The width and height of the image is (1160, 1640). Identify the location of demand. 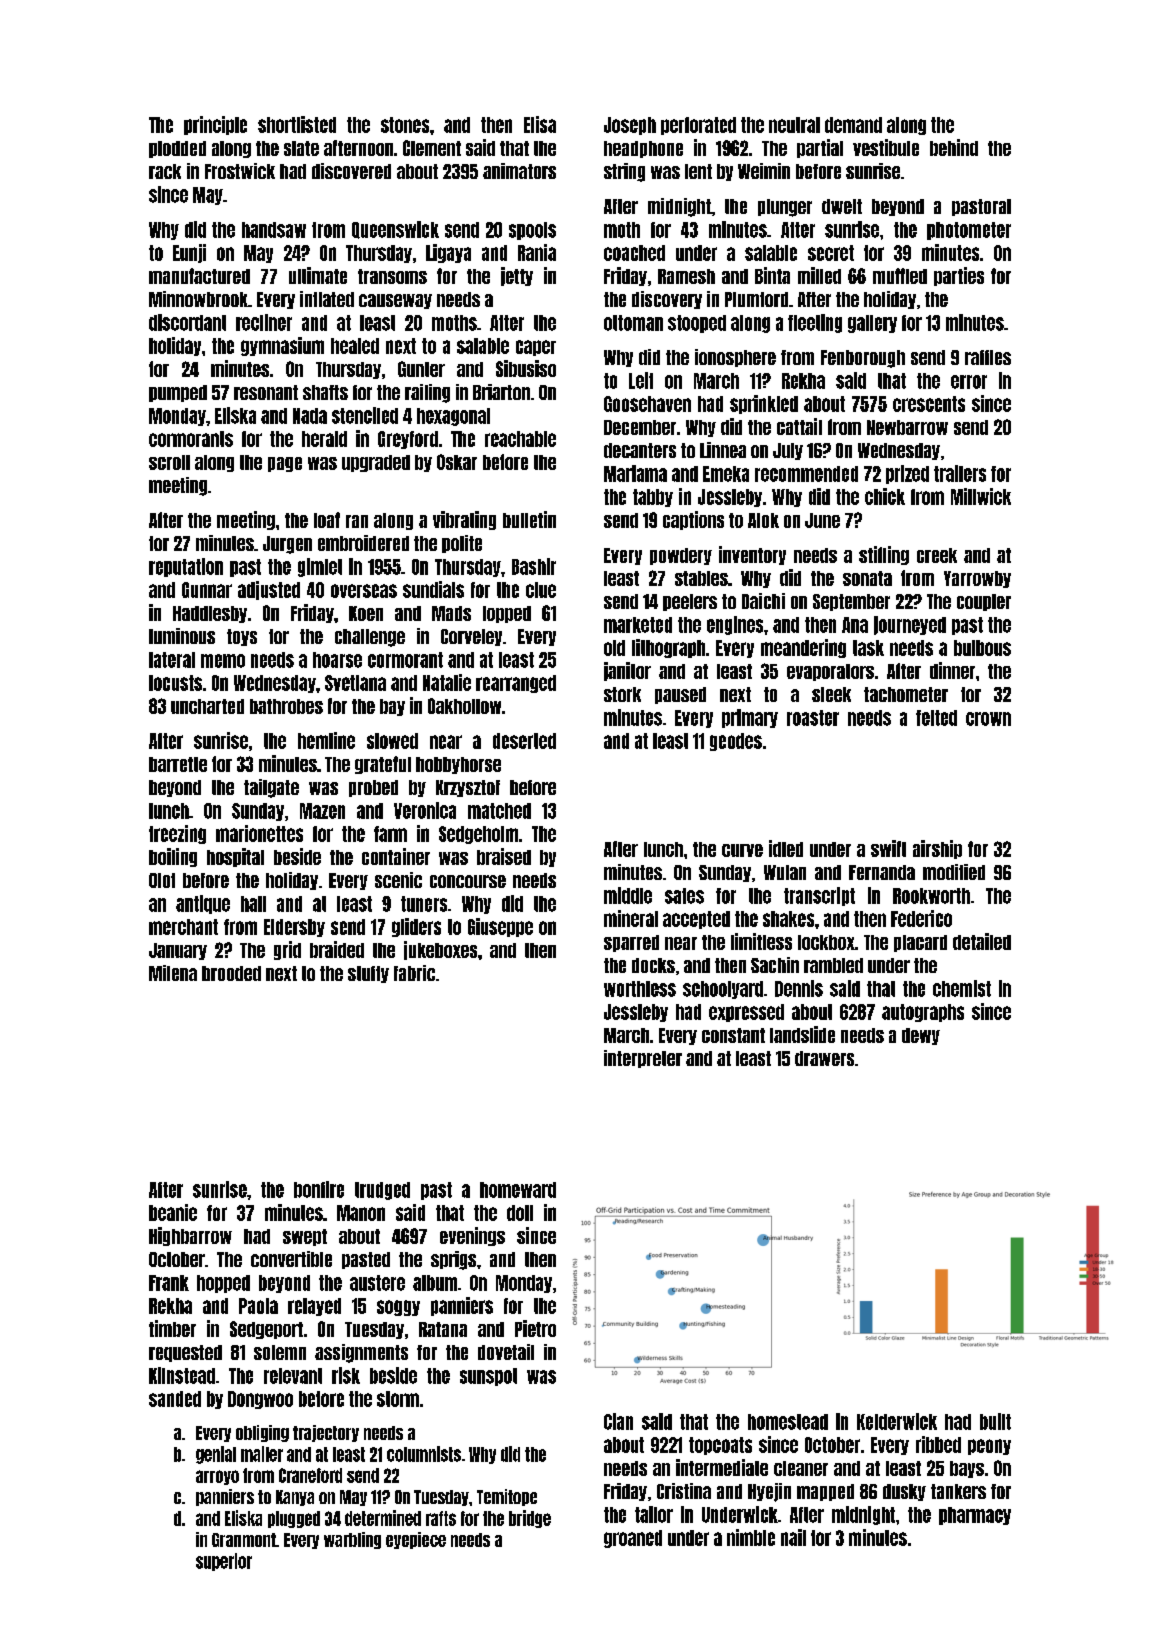
(853, 125).
